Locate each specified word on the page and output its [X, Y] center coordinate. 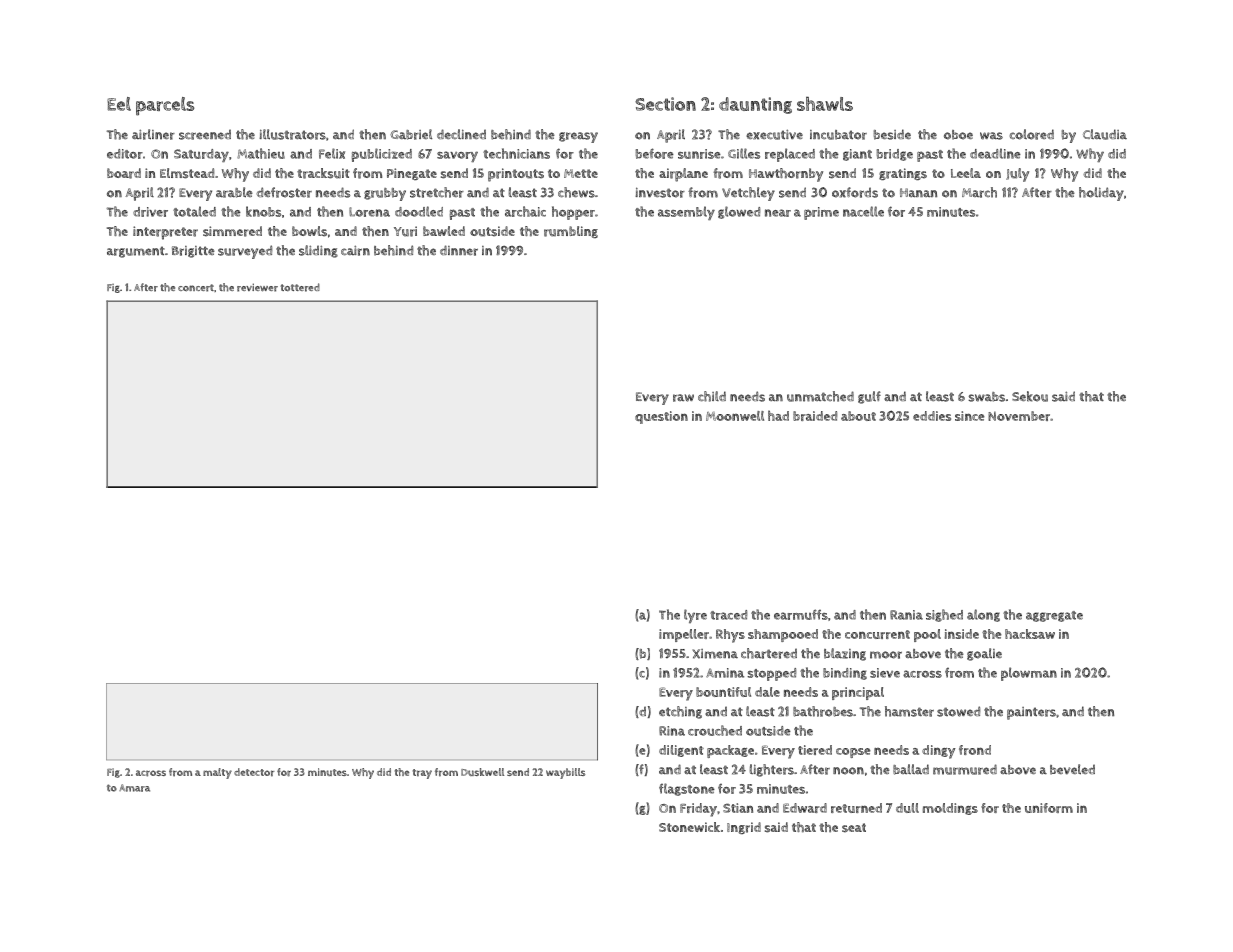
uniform [1049, 808]
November [1019, 416]
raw [683, 398]
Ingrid [744, 828]
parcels [165, 106]
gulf [869, 397]
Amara [134, 788]
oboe [958, 135]
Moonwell [735, 416]
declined [461, 134]
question [661, 417]
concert [196, 288]
